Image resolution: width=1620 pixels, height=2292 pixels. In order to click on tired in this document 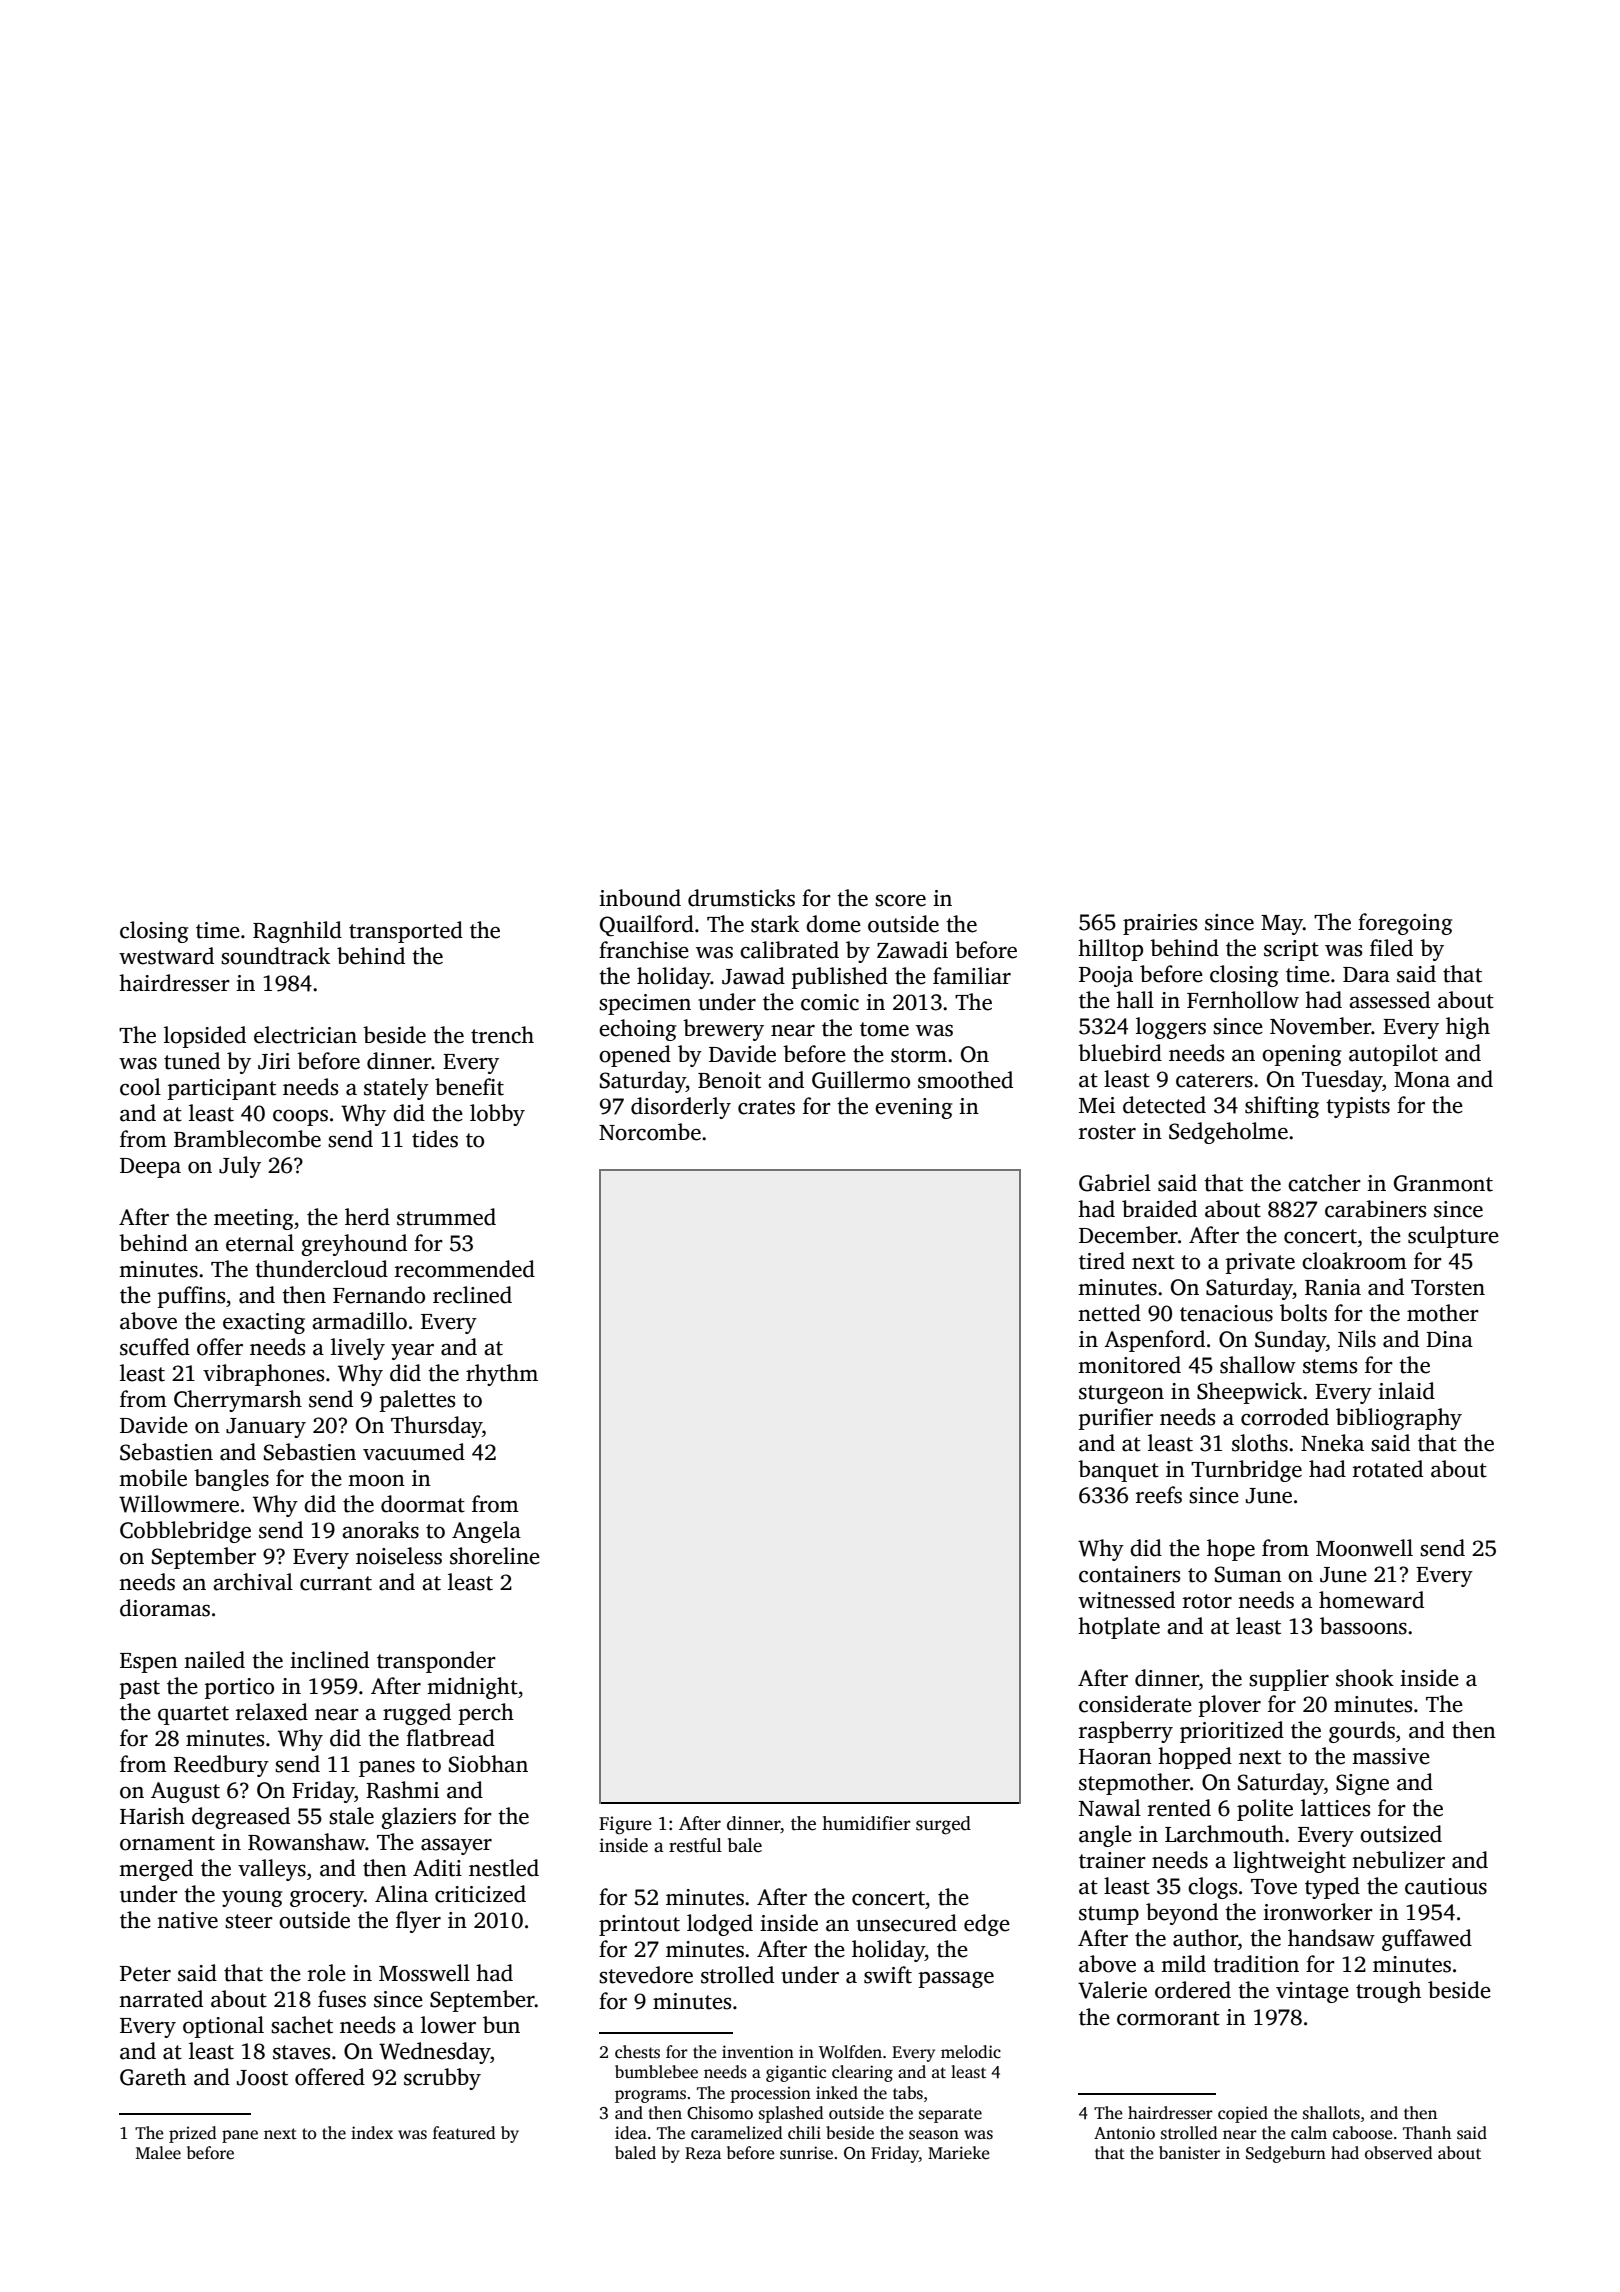, I will do `click(1102, 1261)`.
